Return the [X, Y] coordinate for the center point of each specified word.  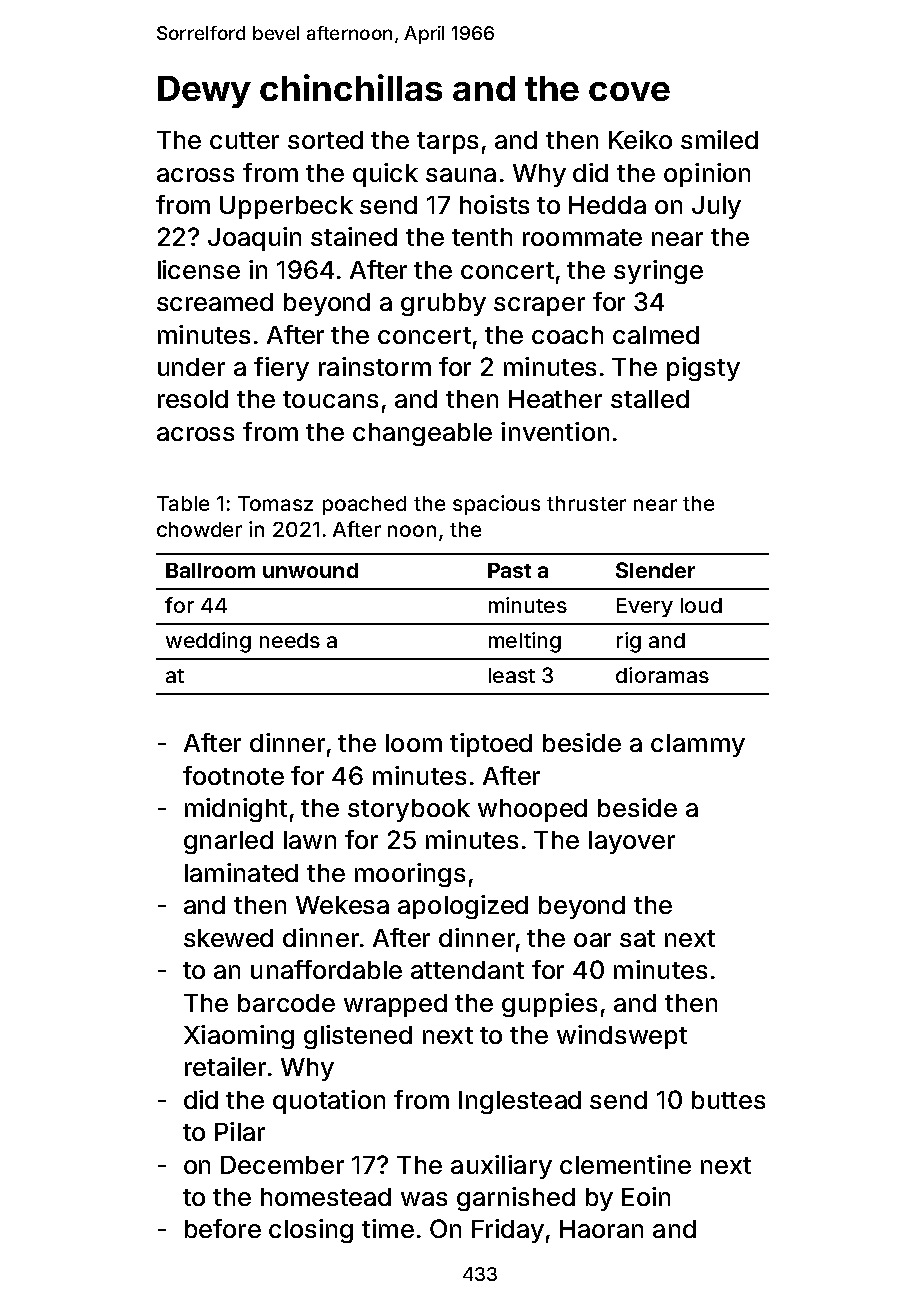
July [716, 207]
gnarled [228, 842]
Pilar [240, 1131]
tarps [447, 143]
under [191, 367]
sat [637, 938]
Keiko [640, 139]
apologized [463, 907]
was [424, 1199]
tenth [482, 237]
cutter [244, 140]
